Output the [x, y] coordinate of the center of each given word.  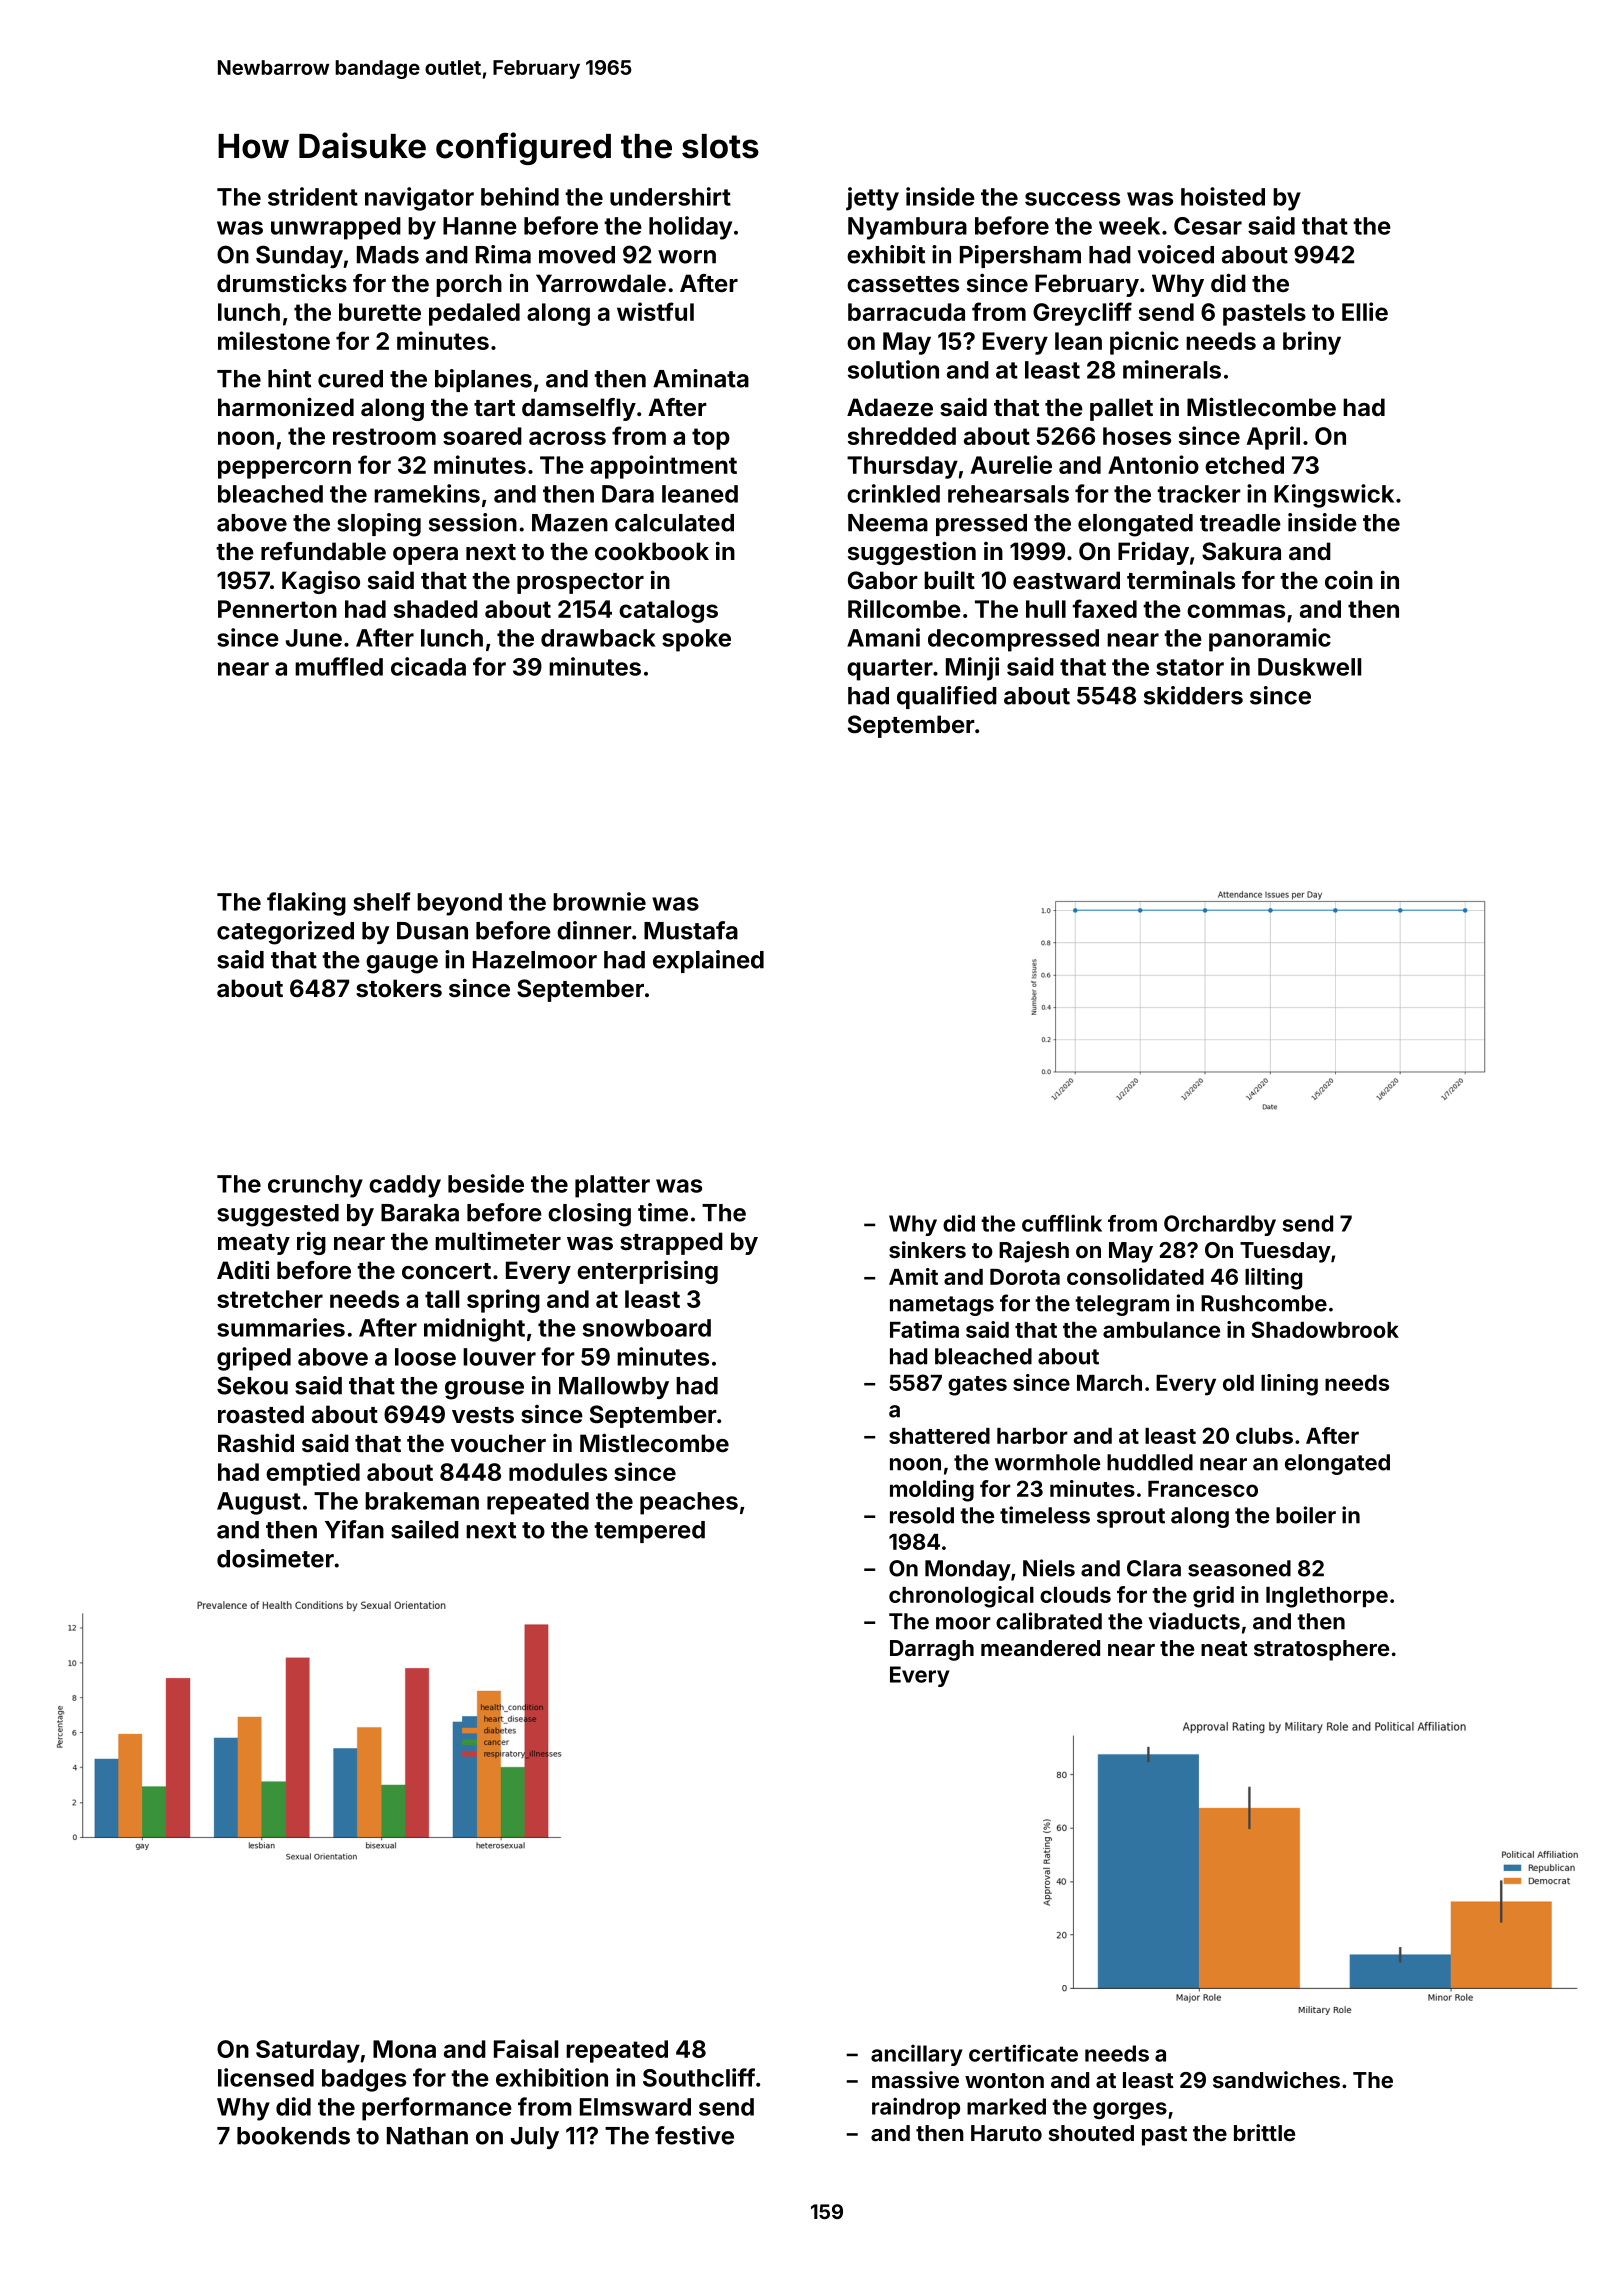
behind [520, 196]
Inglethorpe [1327, 1597]
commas [1236, 611]
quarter [890, 670]
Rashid [256, 1442]
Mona [404, 2049]
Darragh [932, 1650]
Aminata [701, 378]
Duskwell [1309, 667]
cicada [428, 666]
